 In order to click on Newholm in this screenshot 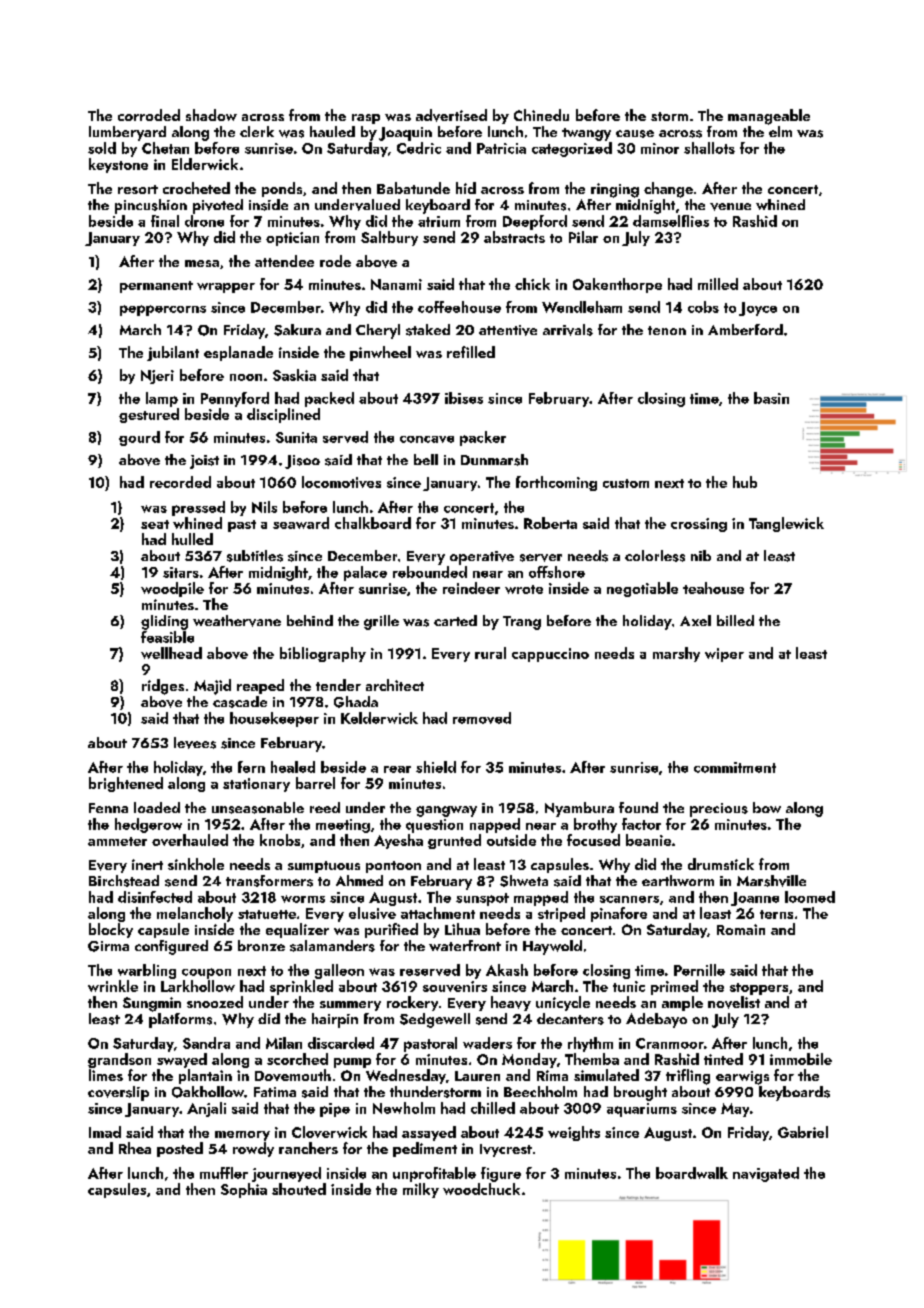, I will do `click(404, 1108)`.
